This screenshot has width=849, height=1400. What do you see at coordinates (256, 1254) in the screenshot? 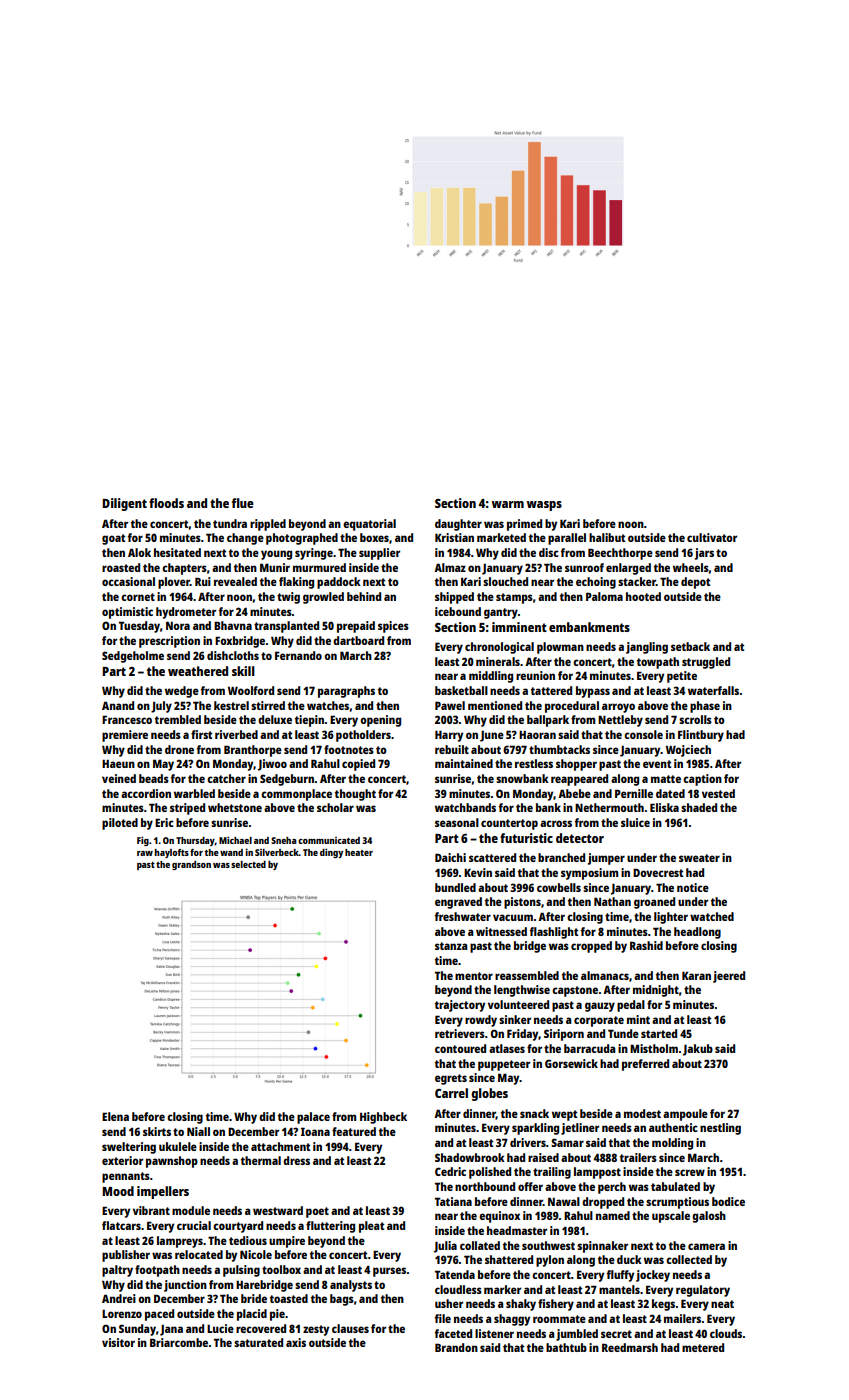
I see `Nicole` at bounding box center [256, 1254].
